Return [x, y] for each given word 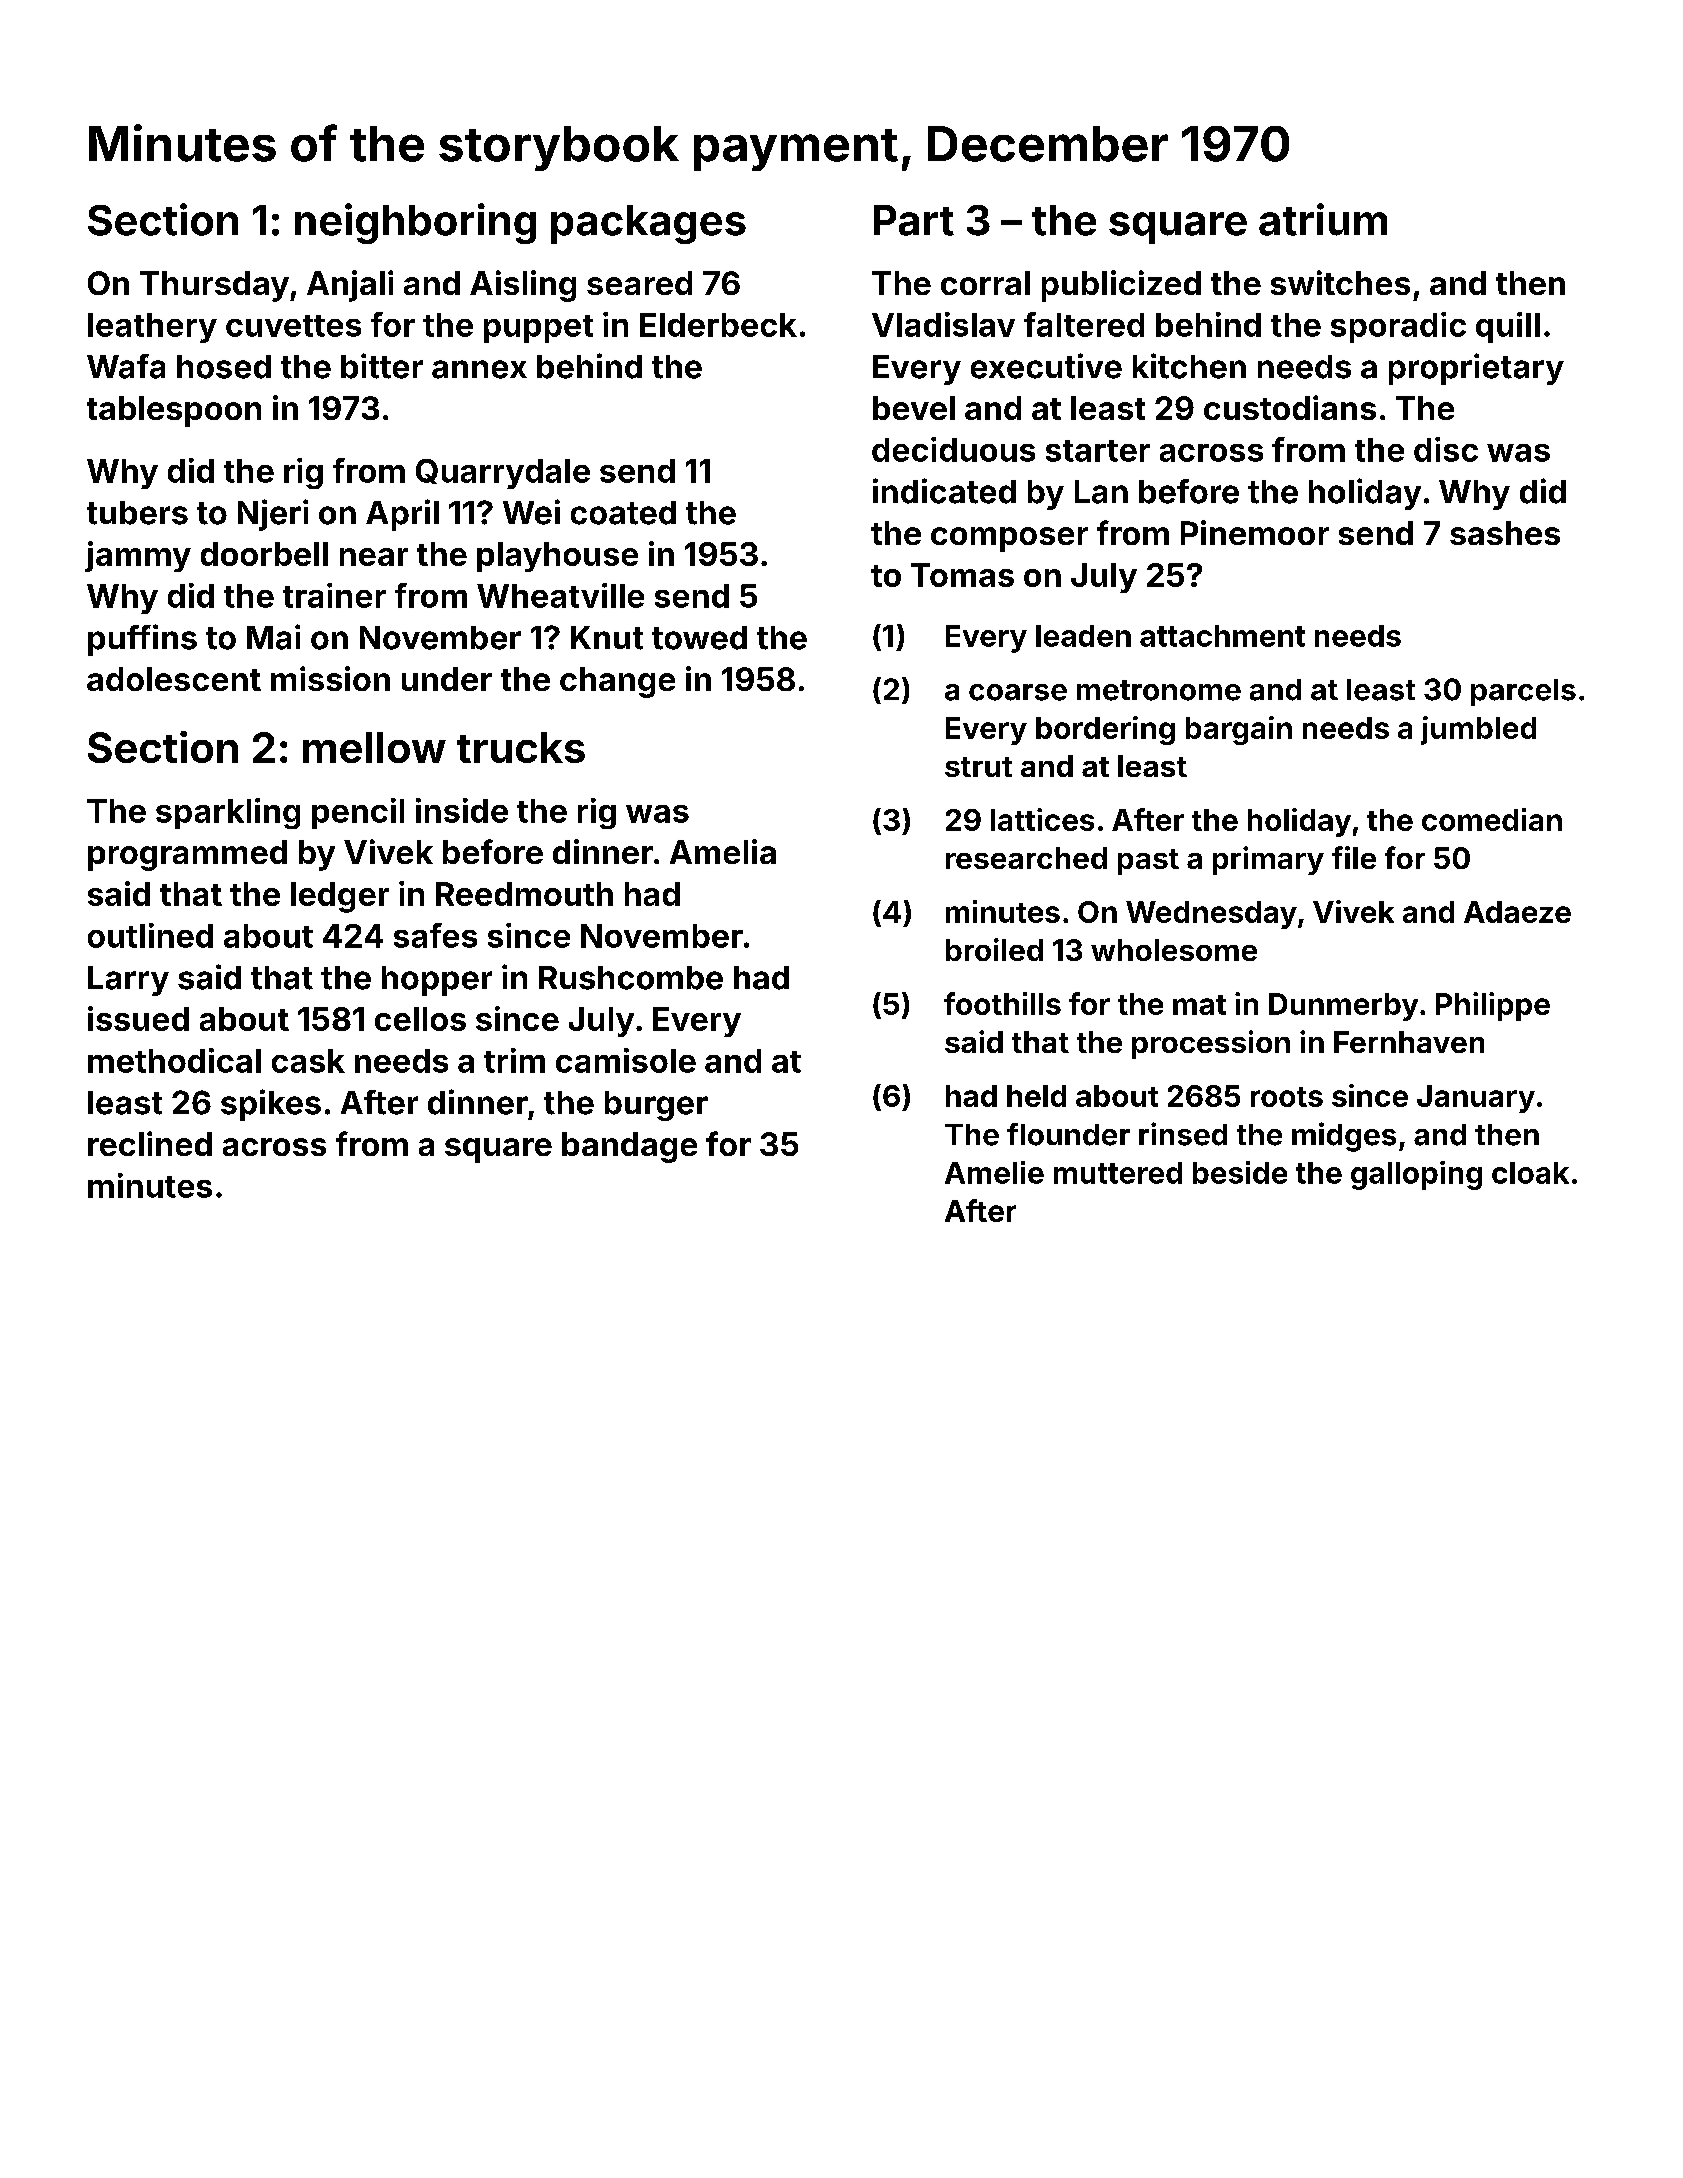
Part [914, 220]
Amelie [994, 1172]
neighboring [415, 223]
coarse [1018, 692]
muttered [1118, 1173]
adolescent [174, 679]
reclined [150, 1143]
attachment [1222, 636]
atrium [1323, 219]
